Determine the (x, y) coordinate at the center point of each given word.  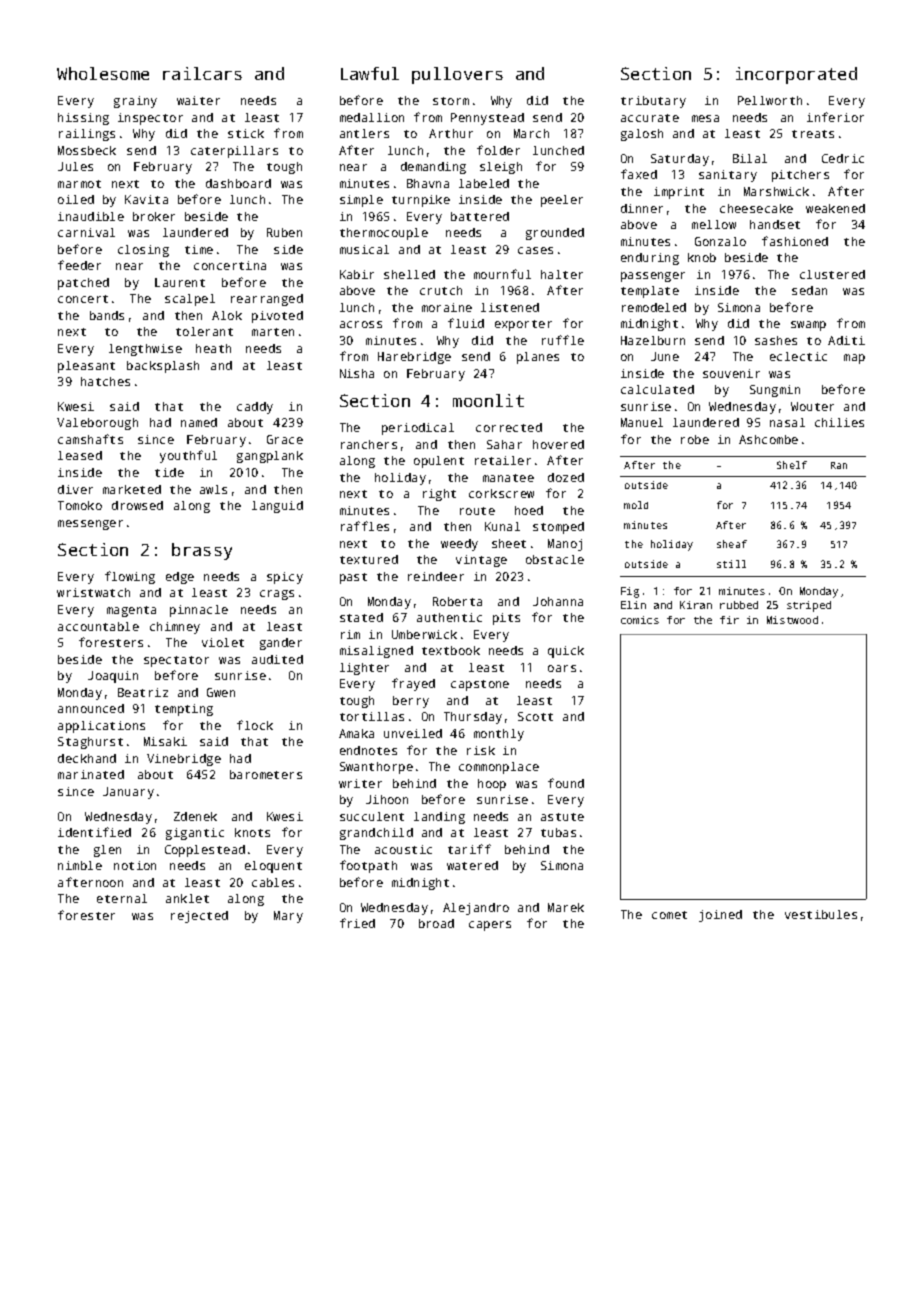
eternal (122, 898)
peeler (562, 201)
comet (669, 915)
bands (107, 315)
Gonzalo (720, 241)
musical (364, 249)
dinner (642, 208)
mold (636, 505)
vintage (481, 561)
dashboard (238, 183)
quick (566, 652)
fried (357, 923)
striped (809, 606)
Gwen (221, 692)
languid (277, 507)
